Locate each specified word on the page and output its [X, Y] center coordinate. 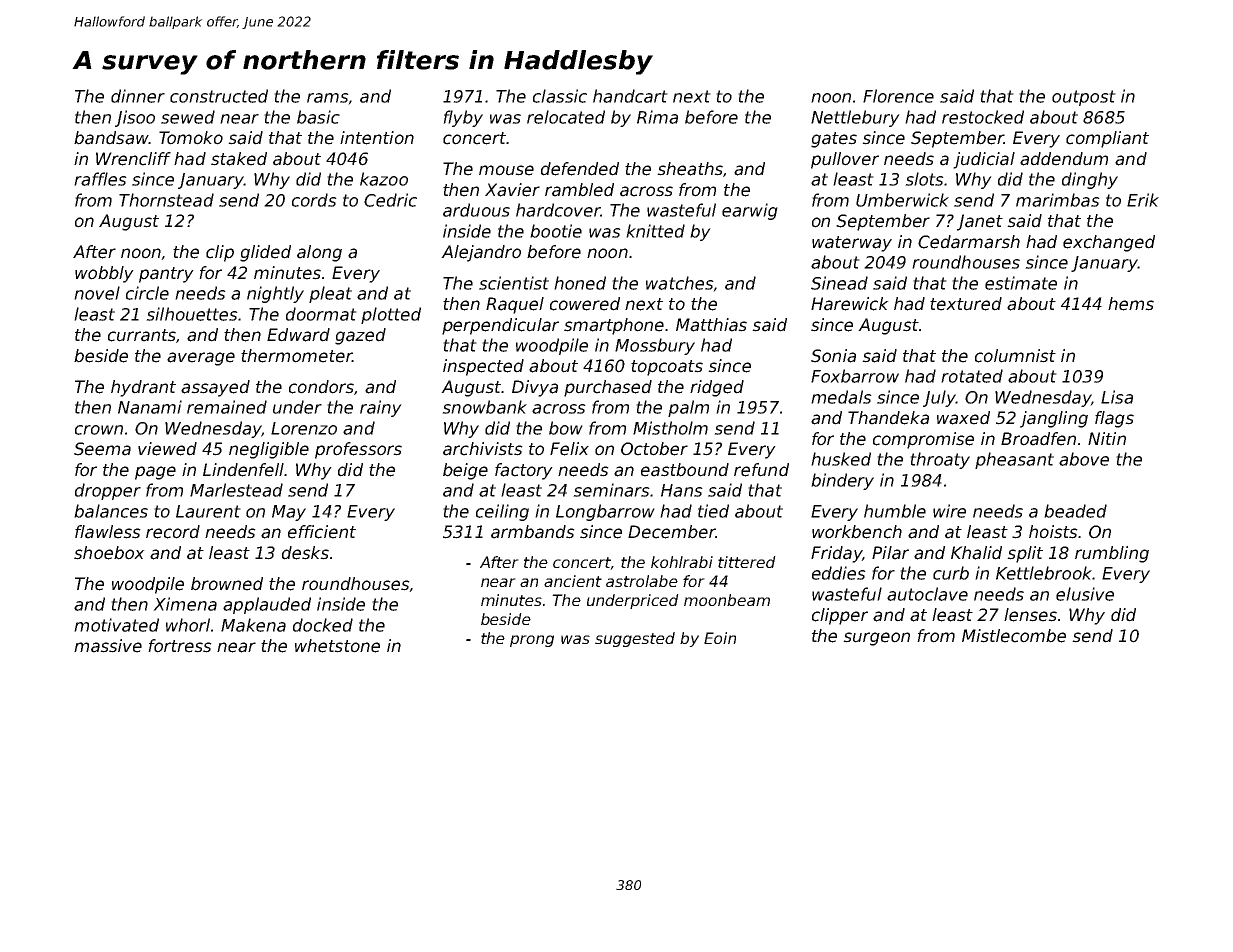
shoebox [109, 553]
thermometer [296, 356]
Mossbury [655, 346]
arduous [476, 210]
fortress [180, 646]
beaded [1075, 511]
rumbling [1112, 554]
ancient [573, 581]
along [319, 253]
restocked [983, 117]
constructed [219, 96]
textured [966, 304]
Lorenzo [304, 428]
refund [761, 470]
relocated [566, 117]
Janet [980, 222]
